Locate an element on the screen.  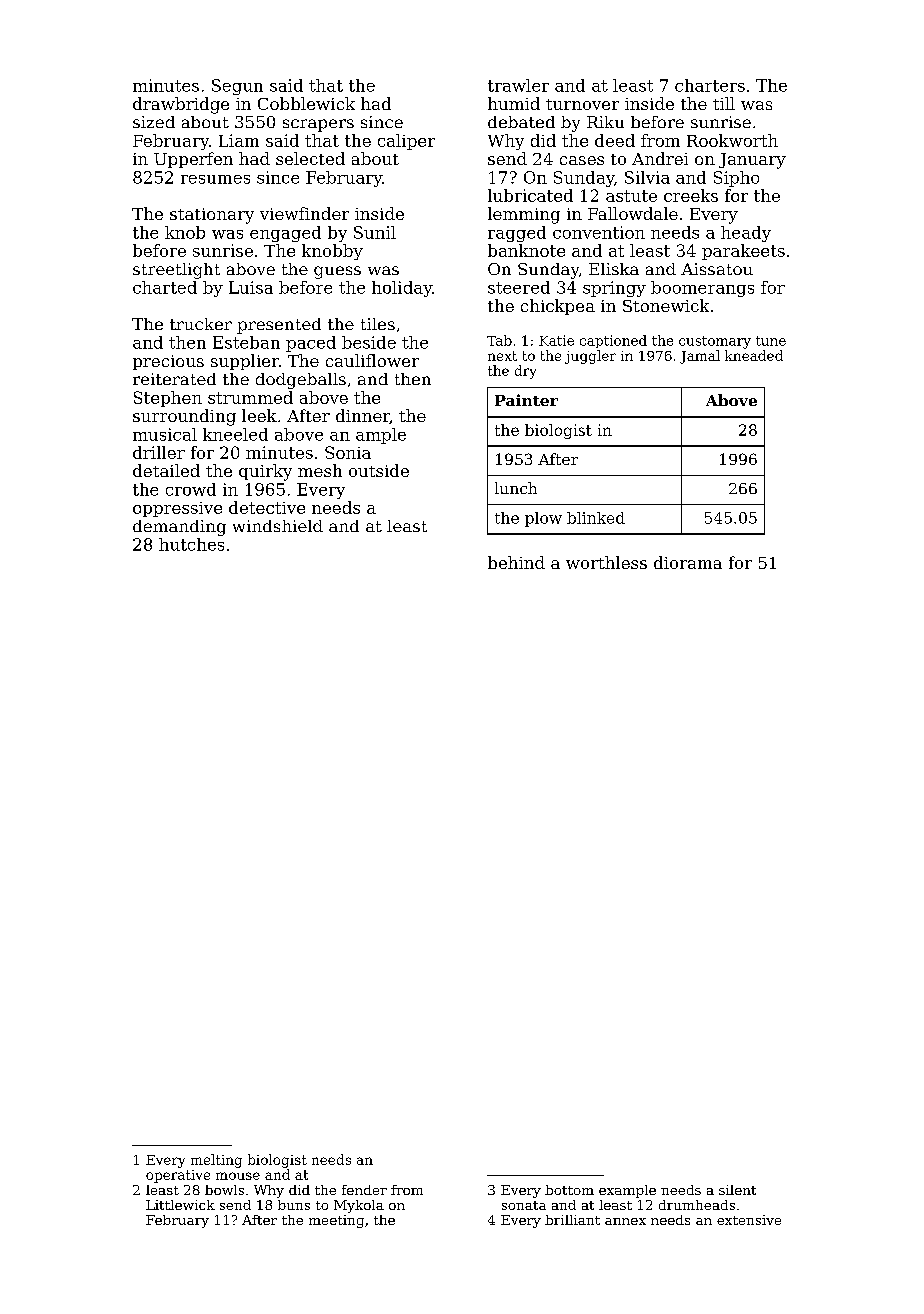
fender is located at coordinates (364, 1190).
